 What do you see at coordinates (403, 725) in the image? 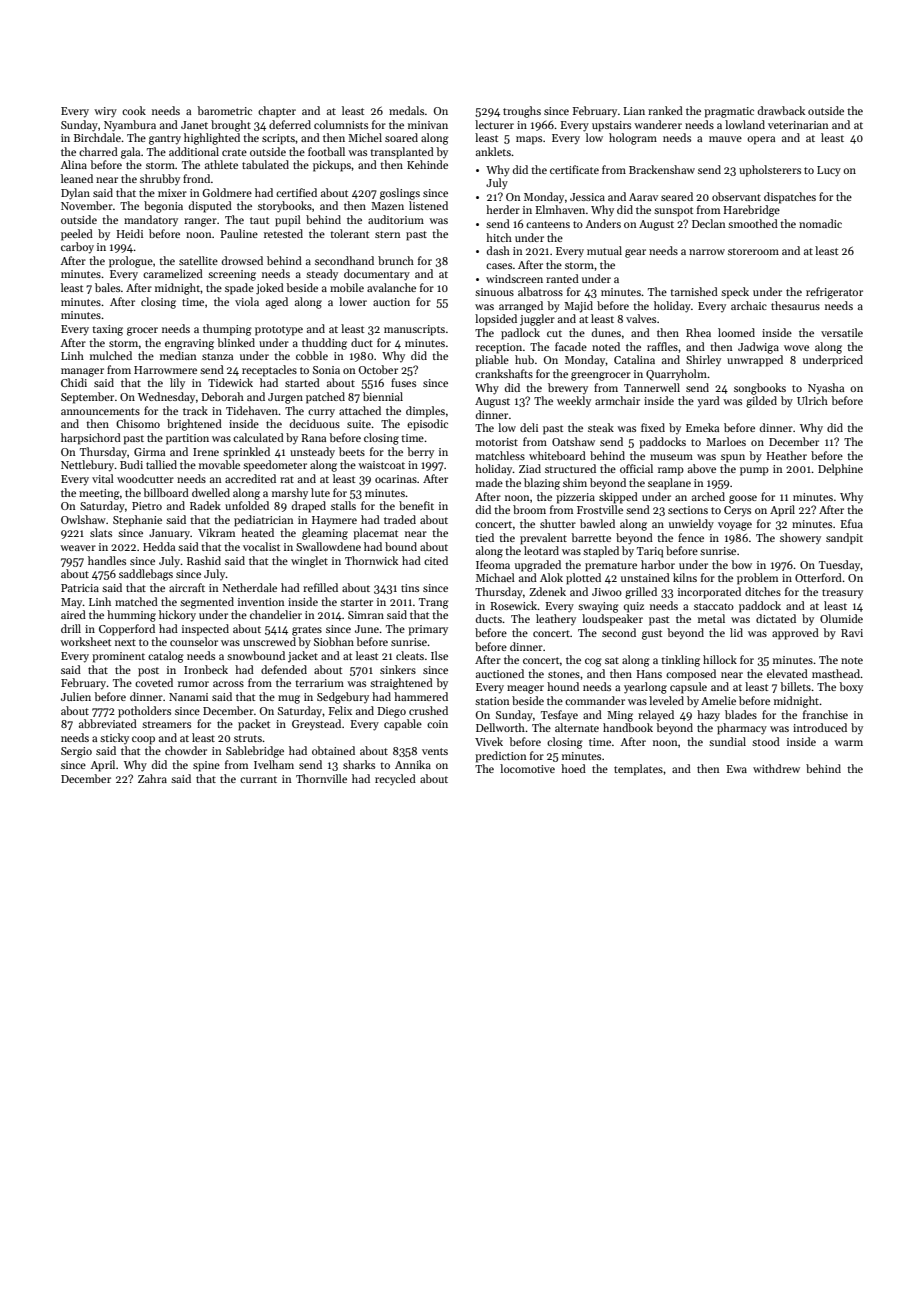
I see `capable` at bounding box center [403, 725].
